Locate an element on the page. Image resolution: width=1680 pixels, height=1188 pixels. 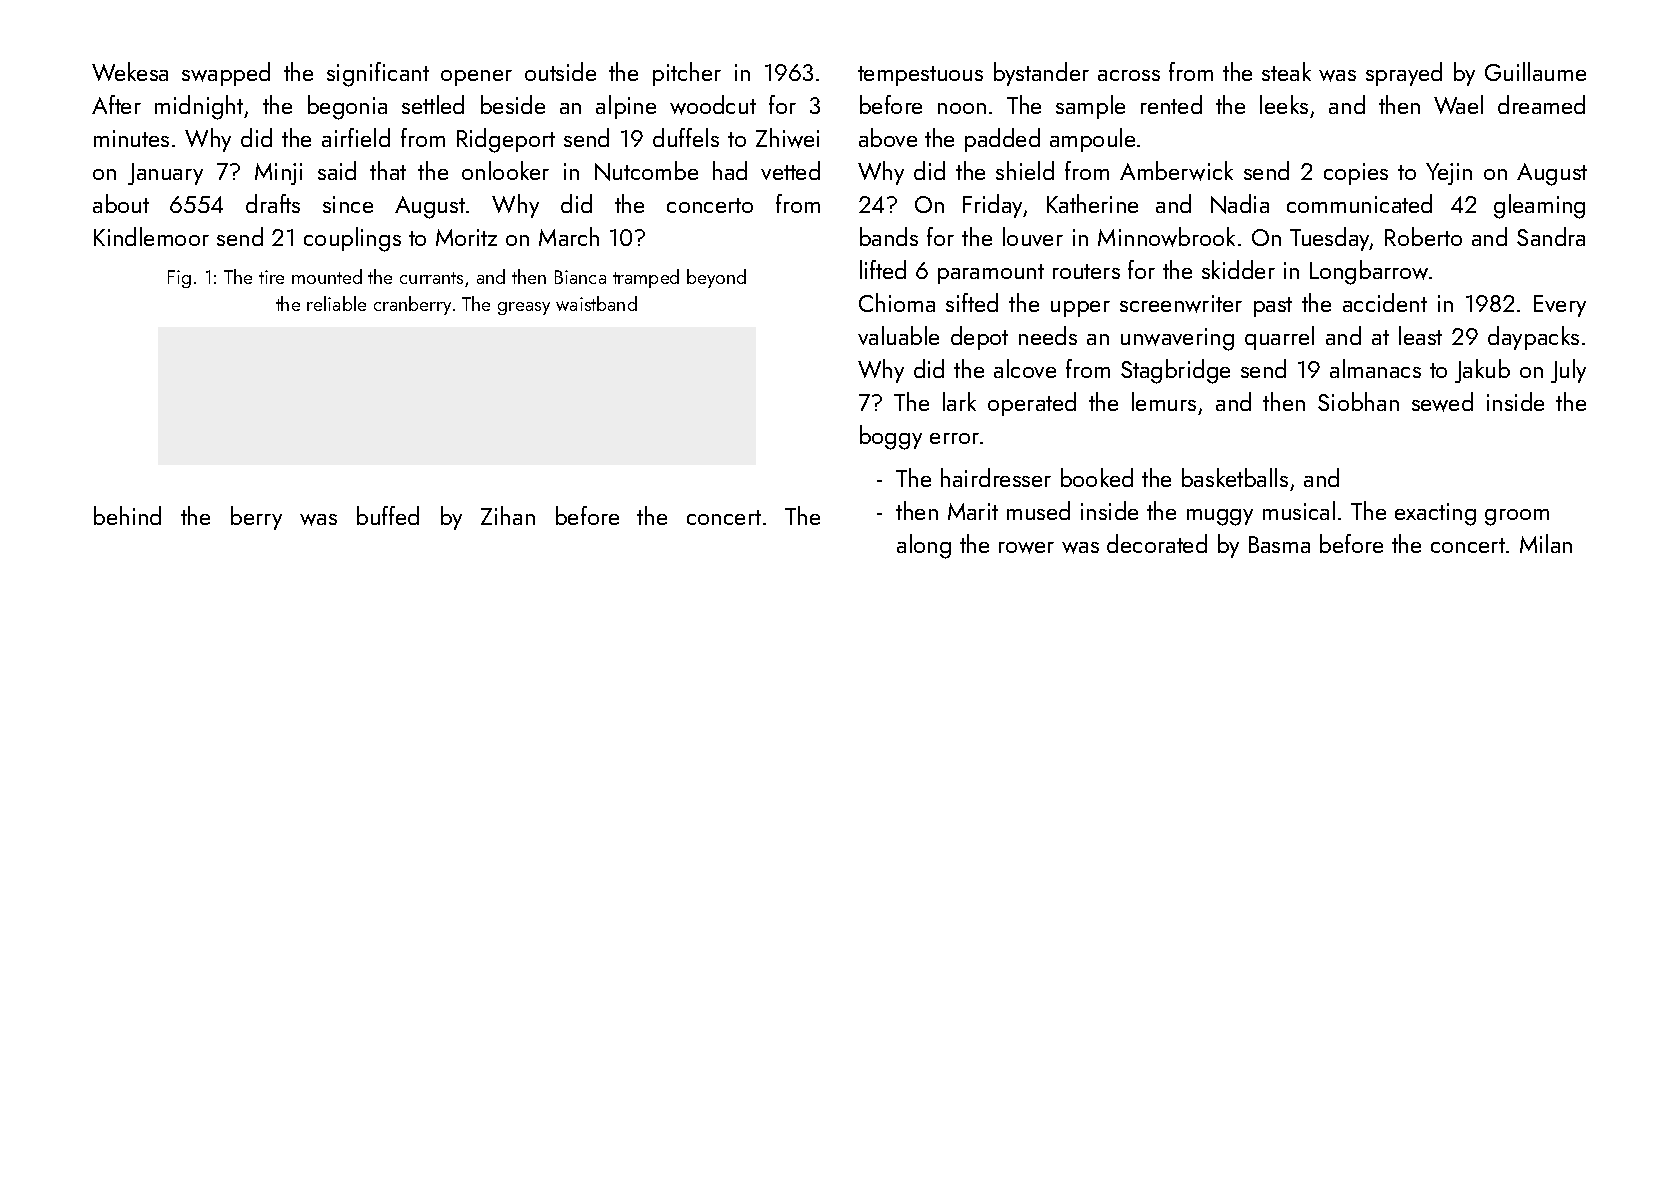
Basma is located at coordinates (1279, 544).
